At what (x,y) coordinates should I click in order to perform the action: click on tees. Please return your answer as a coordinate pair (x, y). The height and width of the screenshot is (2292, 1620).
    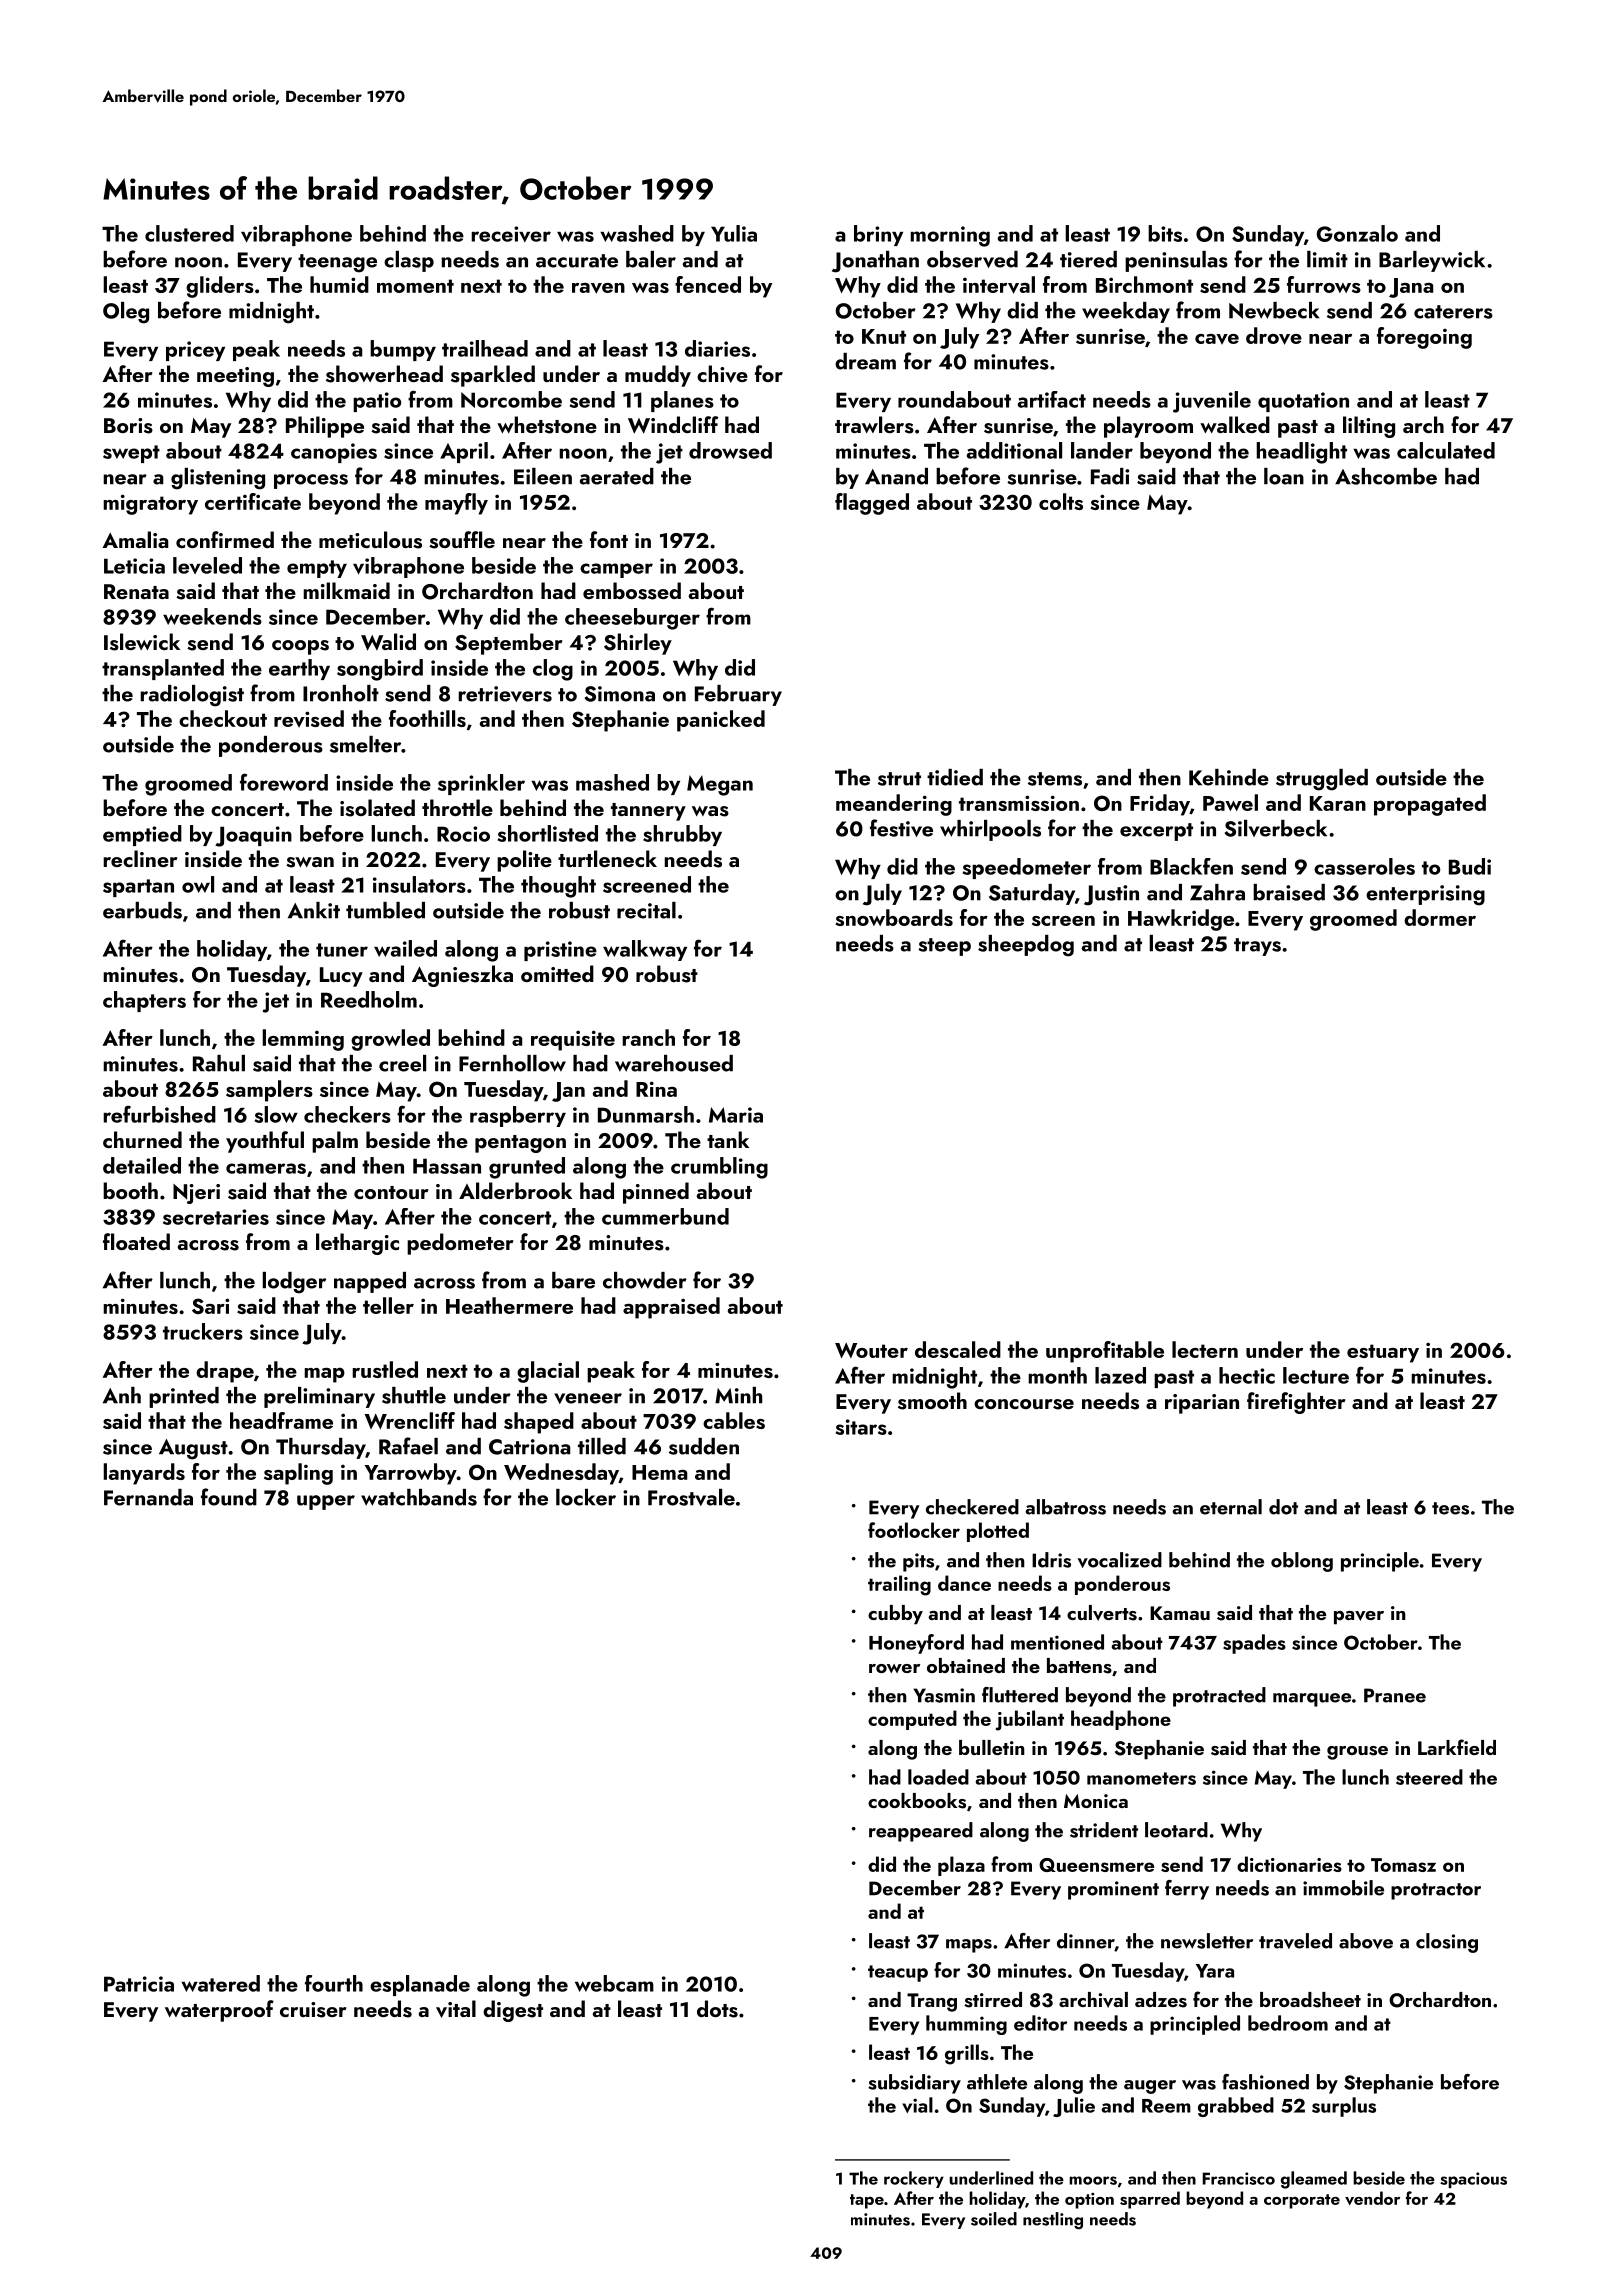
    Looking at the image, I should click on (1450, 1508).
